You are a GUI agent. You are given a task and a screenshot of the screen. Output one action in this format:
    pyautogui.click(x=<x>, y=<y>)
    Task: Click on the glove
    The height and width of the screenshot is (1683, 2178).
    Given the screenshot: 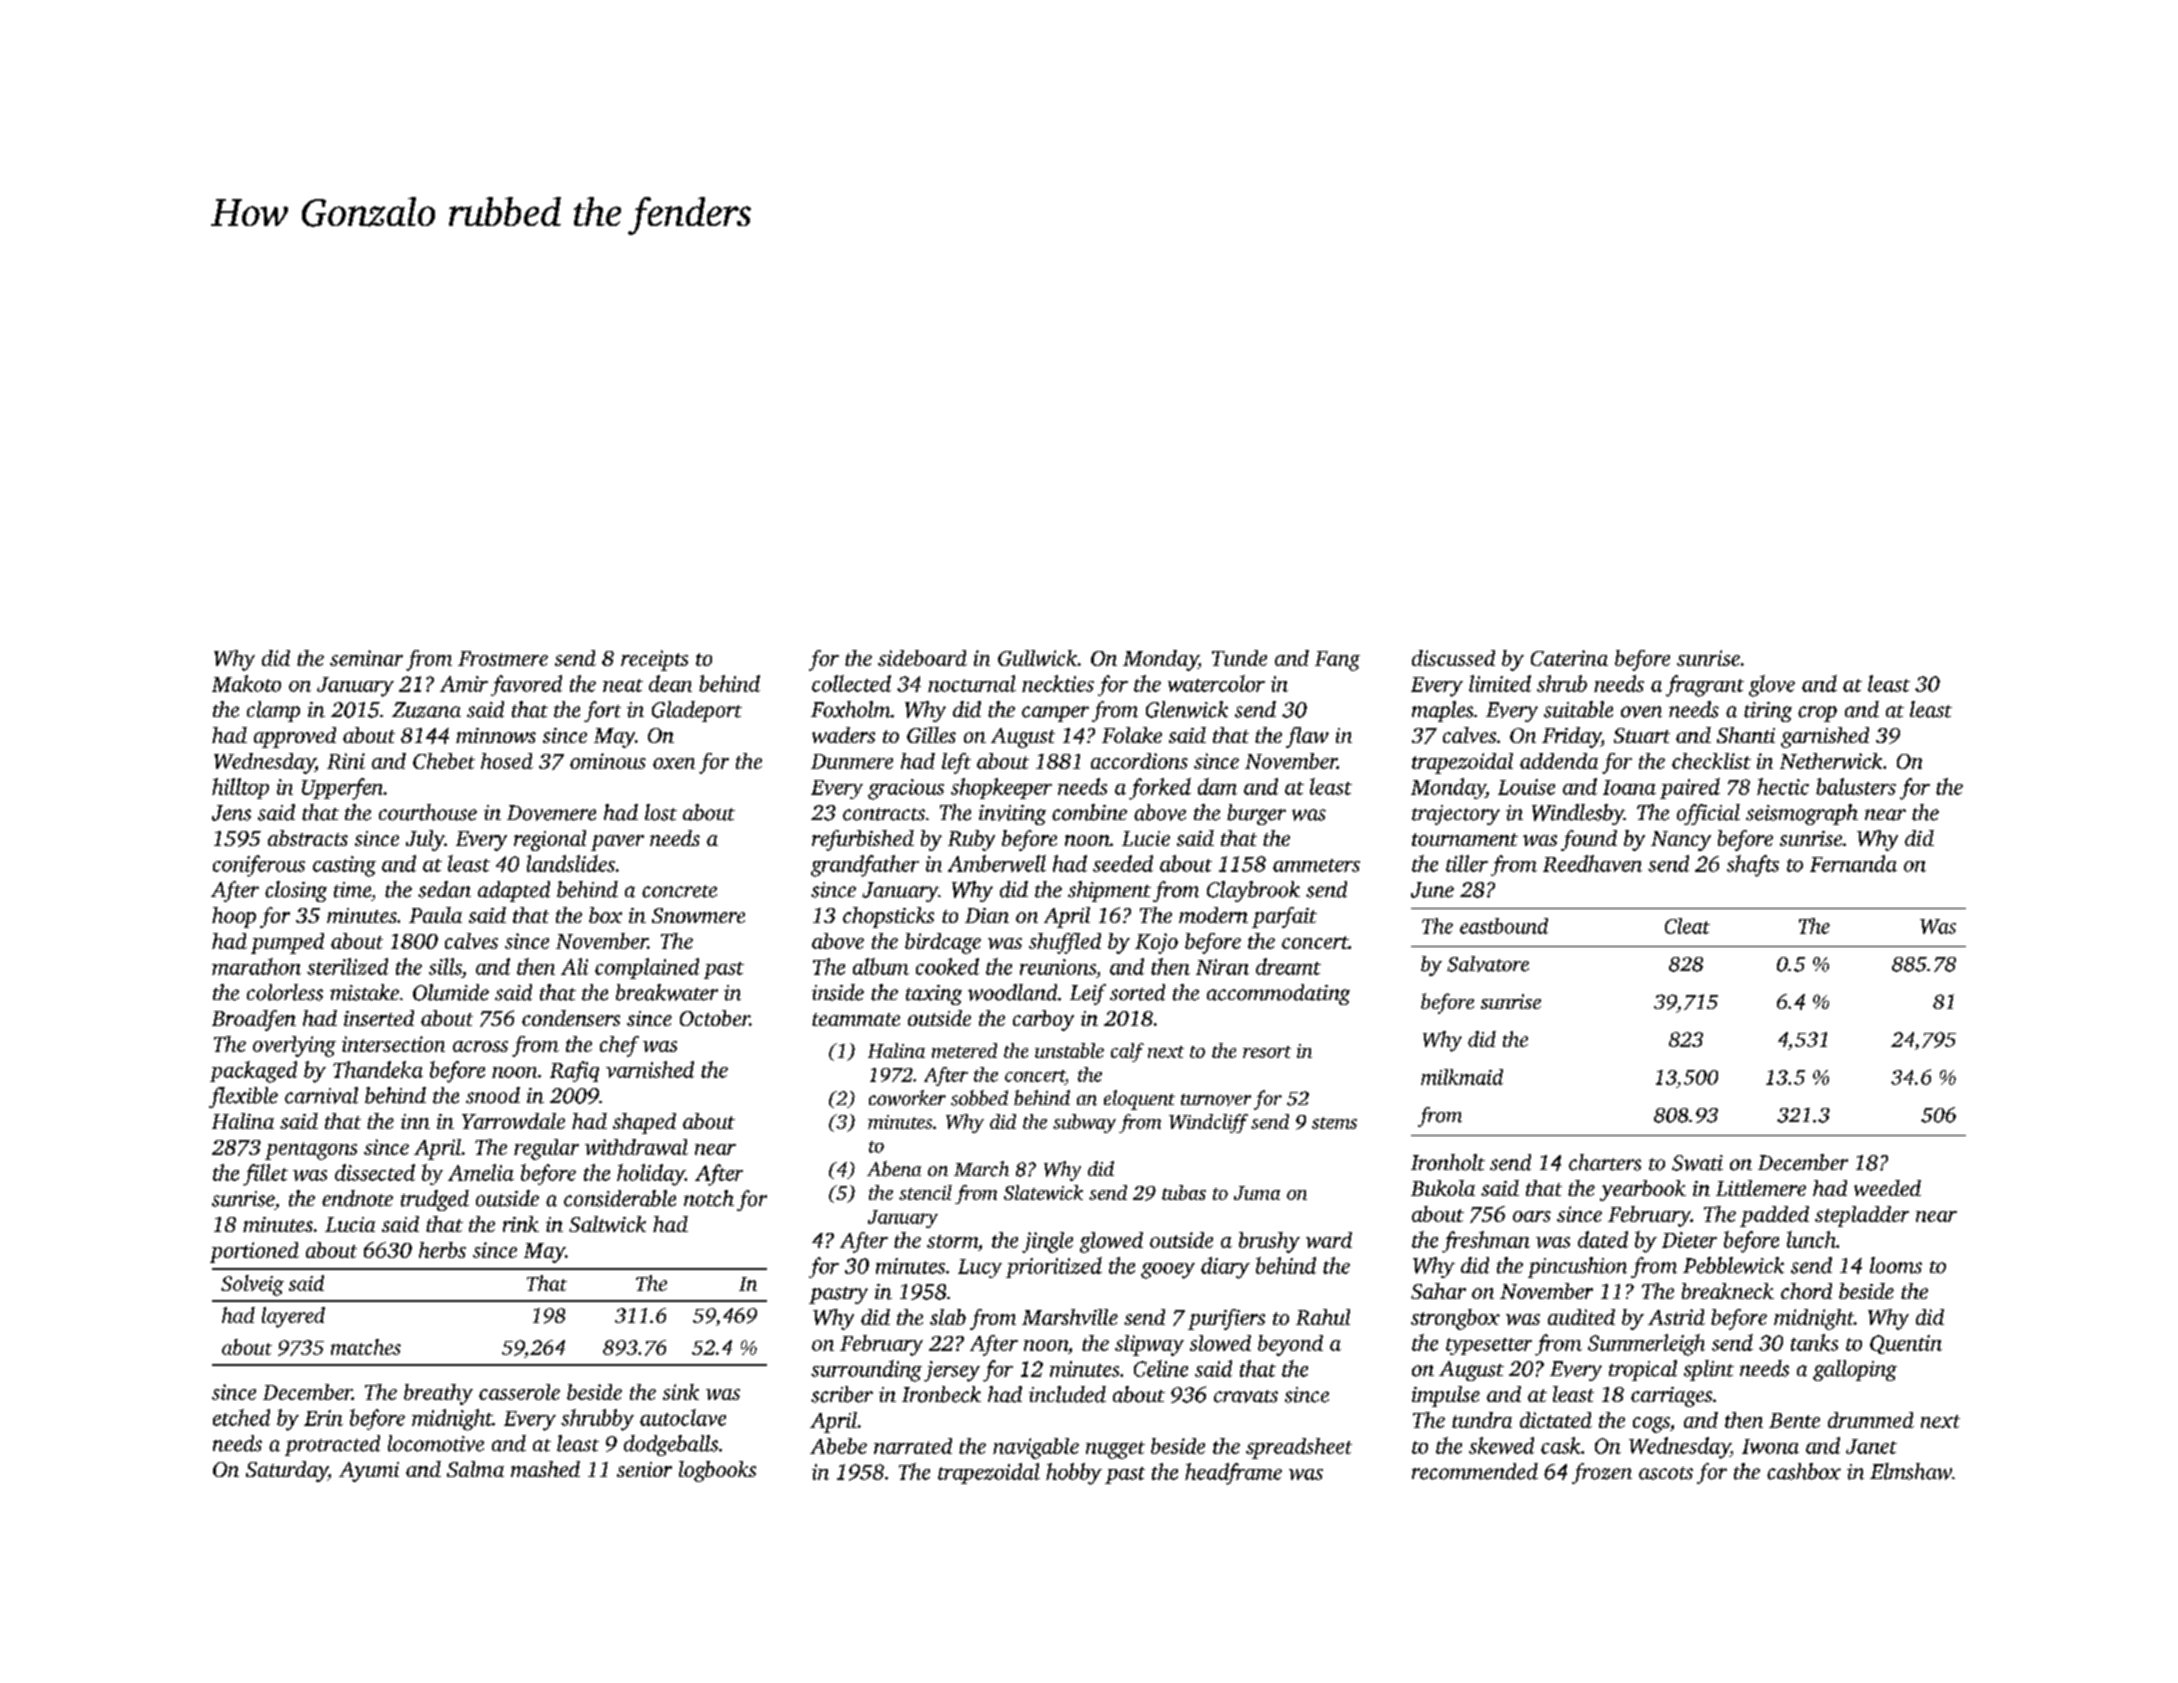 What is the action you would take?
    pyautogui.click(x=1772, y=686)
